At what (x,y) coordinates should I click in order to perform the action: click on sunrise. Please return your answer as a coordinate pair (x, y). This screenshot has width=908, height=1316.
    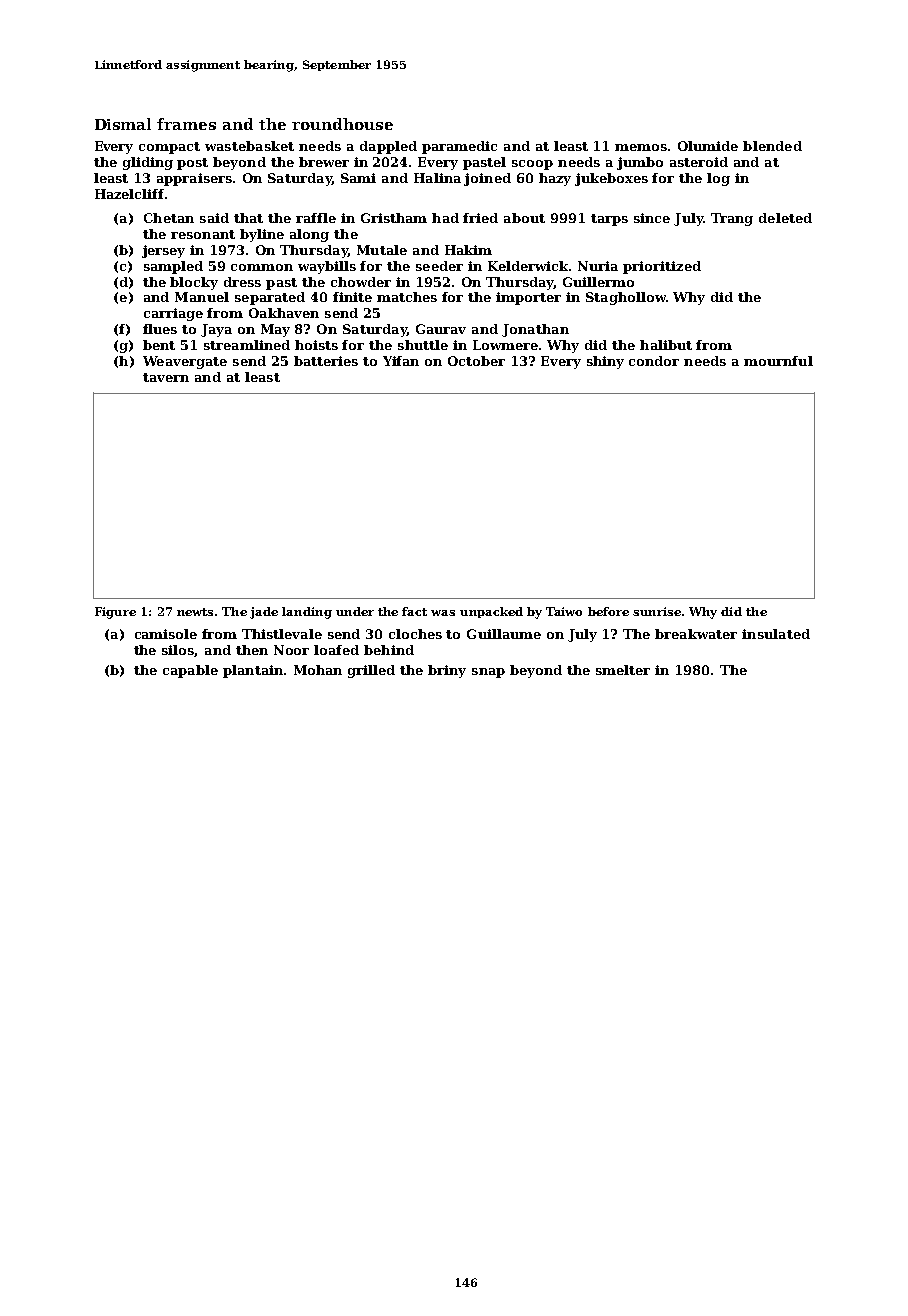
    Looking at the image, I should click on (657, 611).
